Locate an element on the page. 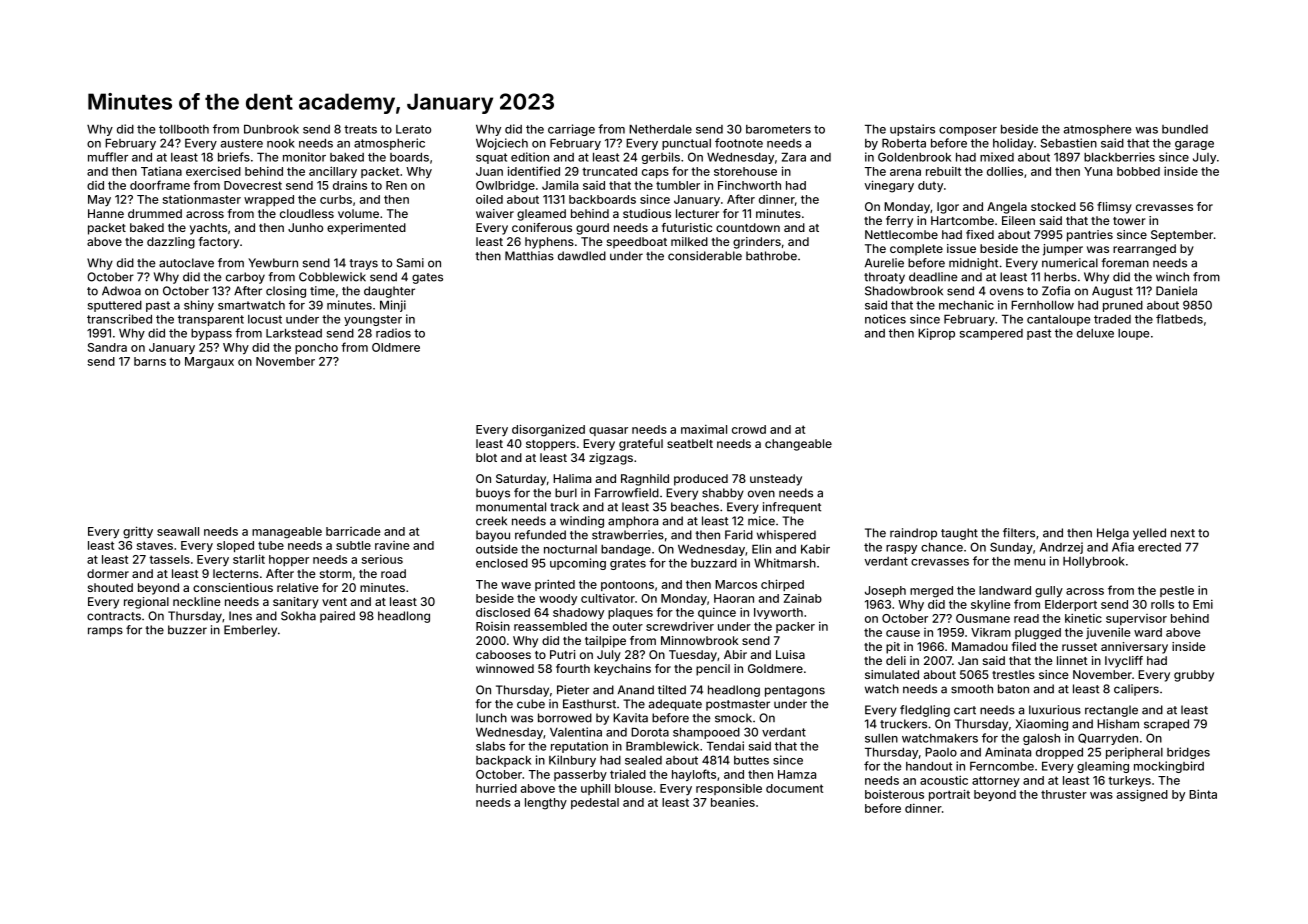 This page has width=1308, height=924. Margaux is located at coordinates (209, 363).
